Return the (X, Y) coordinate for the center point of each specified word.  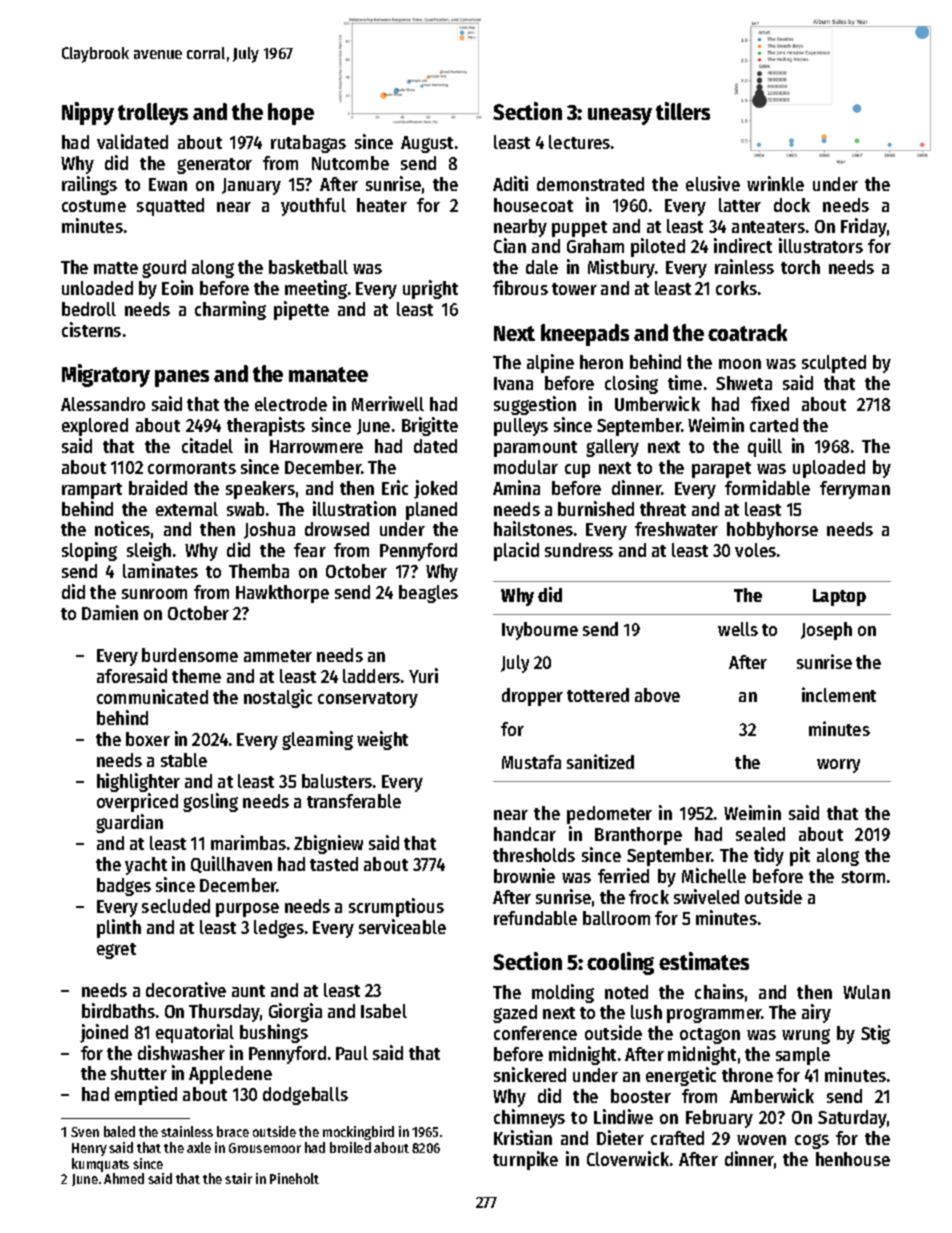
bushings (274, 1033)
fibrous (520, 287)
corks (736, 288)
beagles (428, 594)
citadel (207, 445)
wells (738, 629)
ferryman (855, 490)
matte (116, 268)
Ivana (513, 383)
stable (184, 760)
